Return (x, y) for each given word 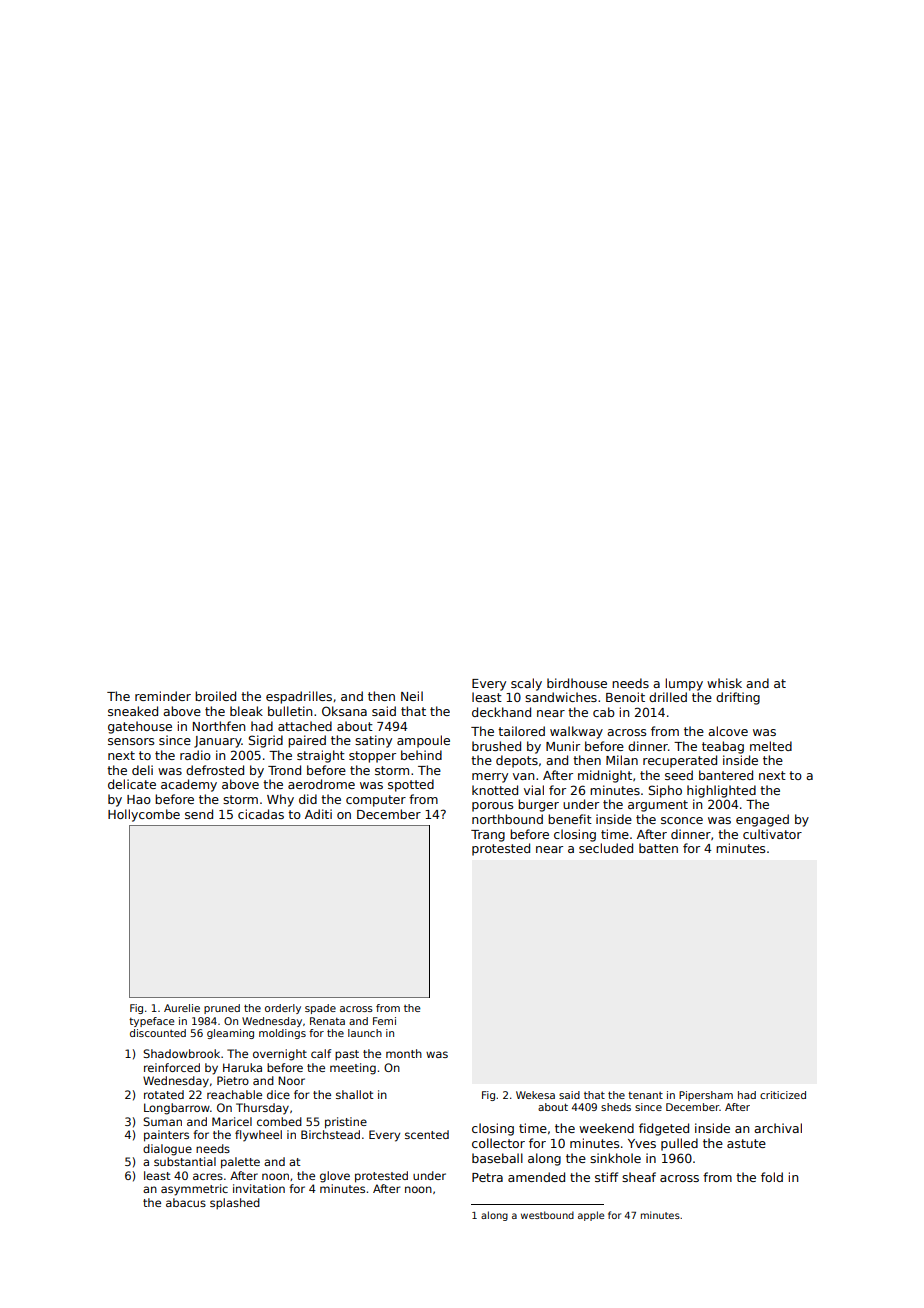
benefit (570, 819)
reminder (163, 696)
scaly (526, 684)
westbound (547, 1215)
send (199, 814)
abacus (186, 1202)
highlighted (721, 791)
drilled (668, 697)
